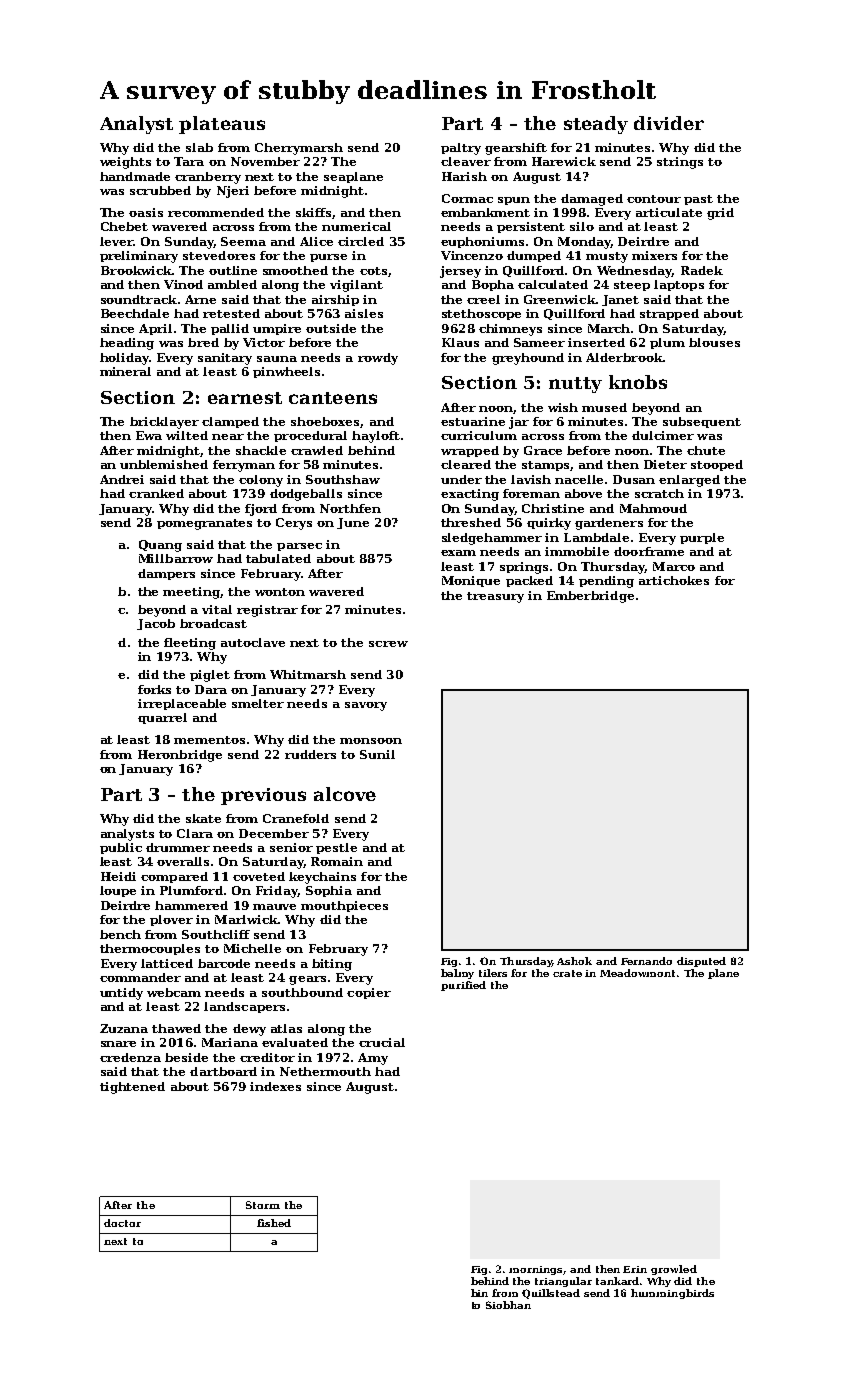 This screenshot has height=1400, width=849. Describe the element at coordinates (356, 286) in the screenshot. I see `vigilant` at that location.
